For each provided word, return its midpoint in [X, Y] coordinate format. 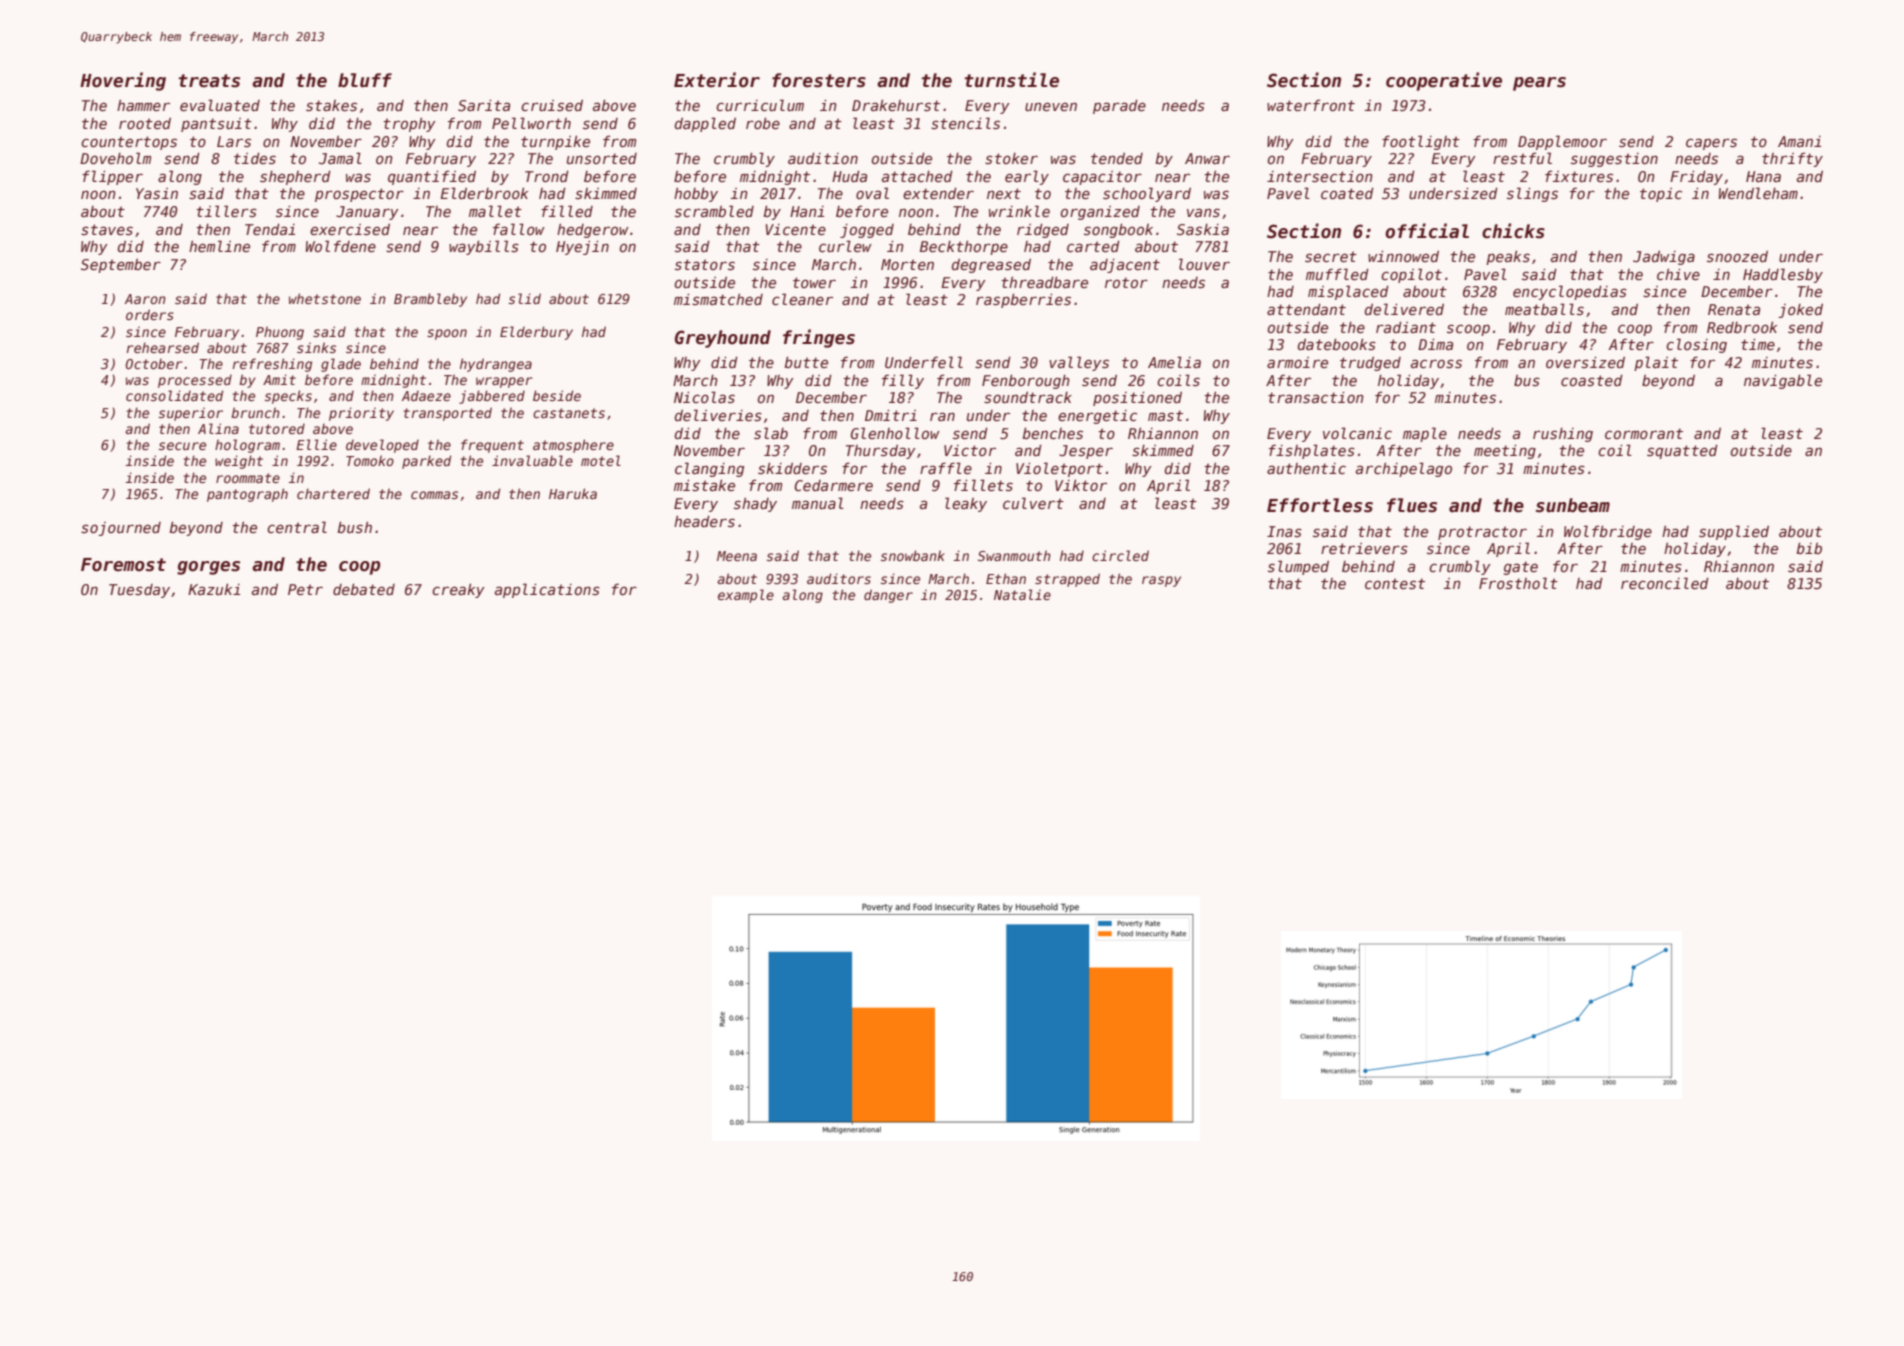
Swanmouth [1014, 555]
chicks [1513, 231]
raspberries [1023, 301]
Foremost [123, 565]
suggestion [1614, 160]
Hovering [123, 81]
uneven [1051, 106]
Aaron [145, 299]
